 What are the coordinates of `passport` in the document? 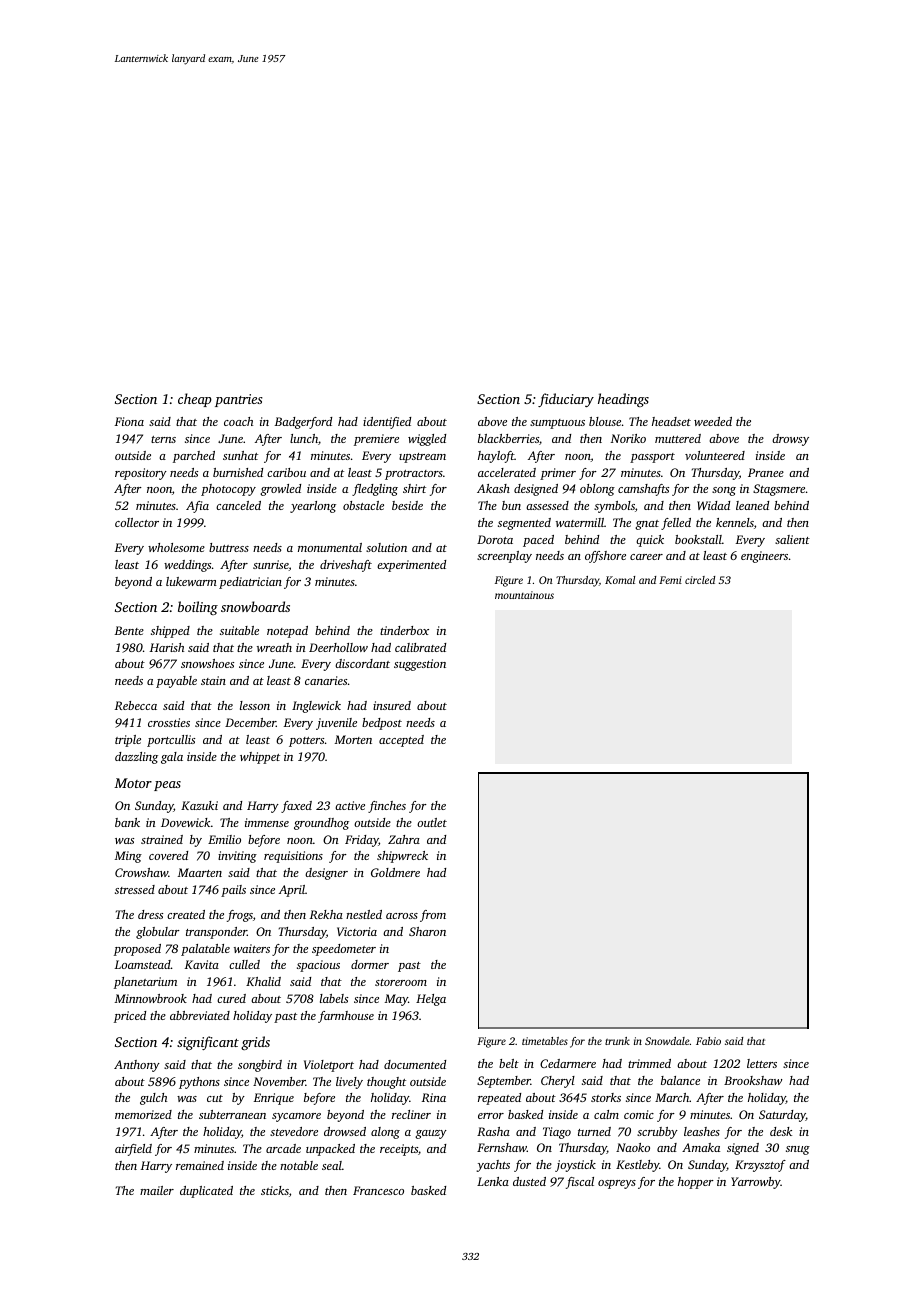 It's located at (652, 458).
